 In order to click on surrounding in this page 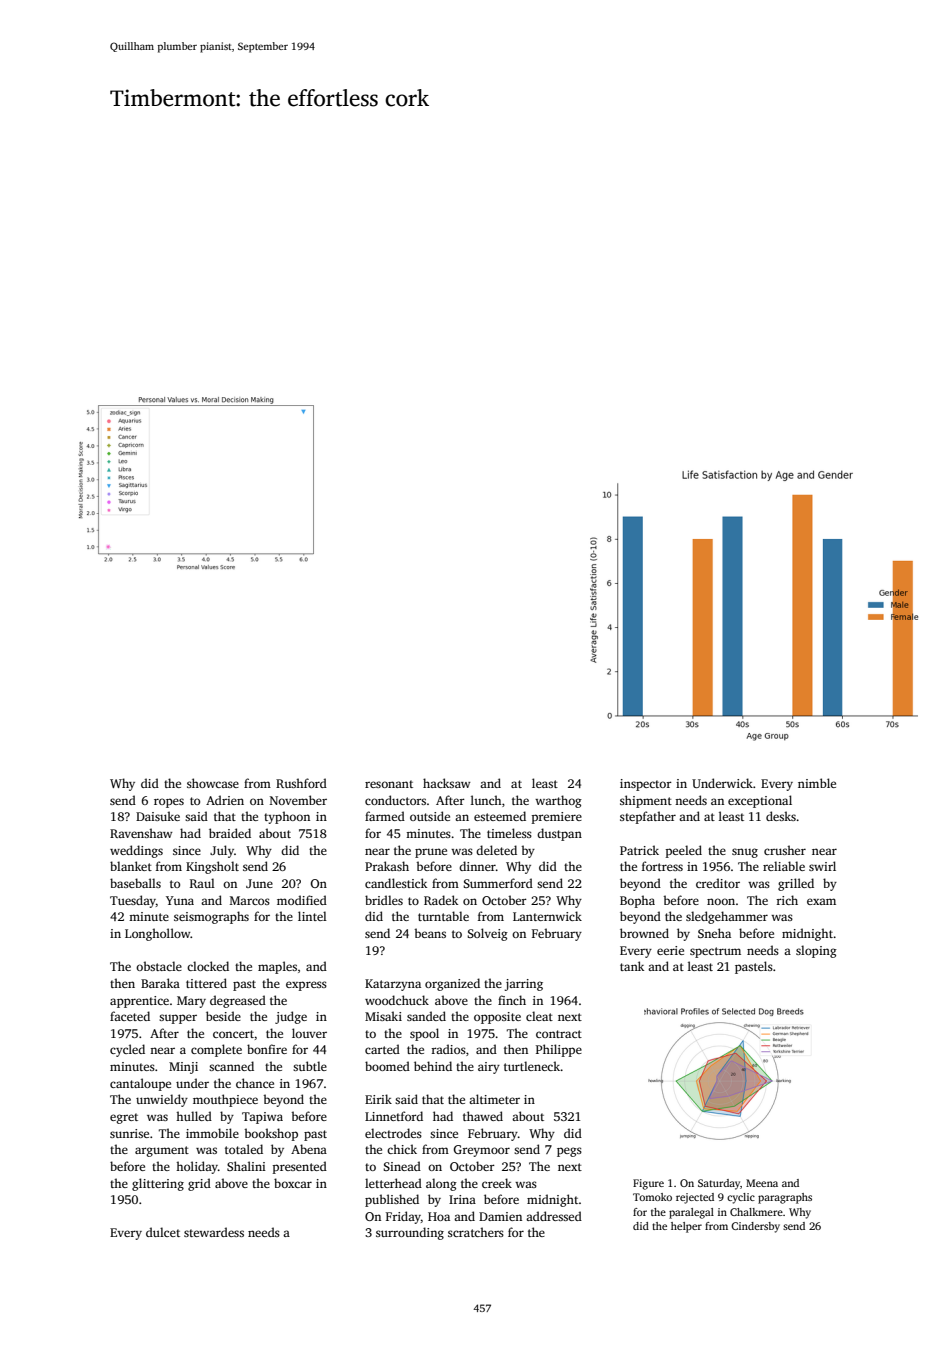, I will do `click(410, 1233)`.
